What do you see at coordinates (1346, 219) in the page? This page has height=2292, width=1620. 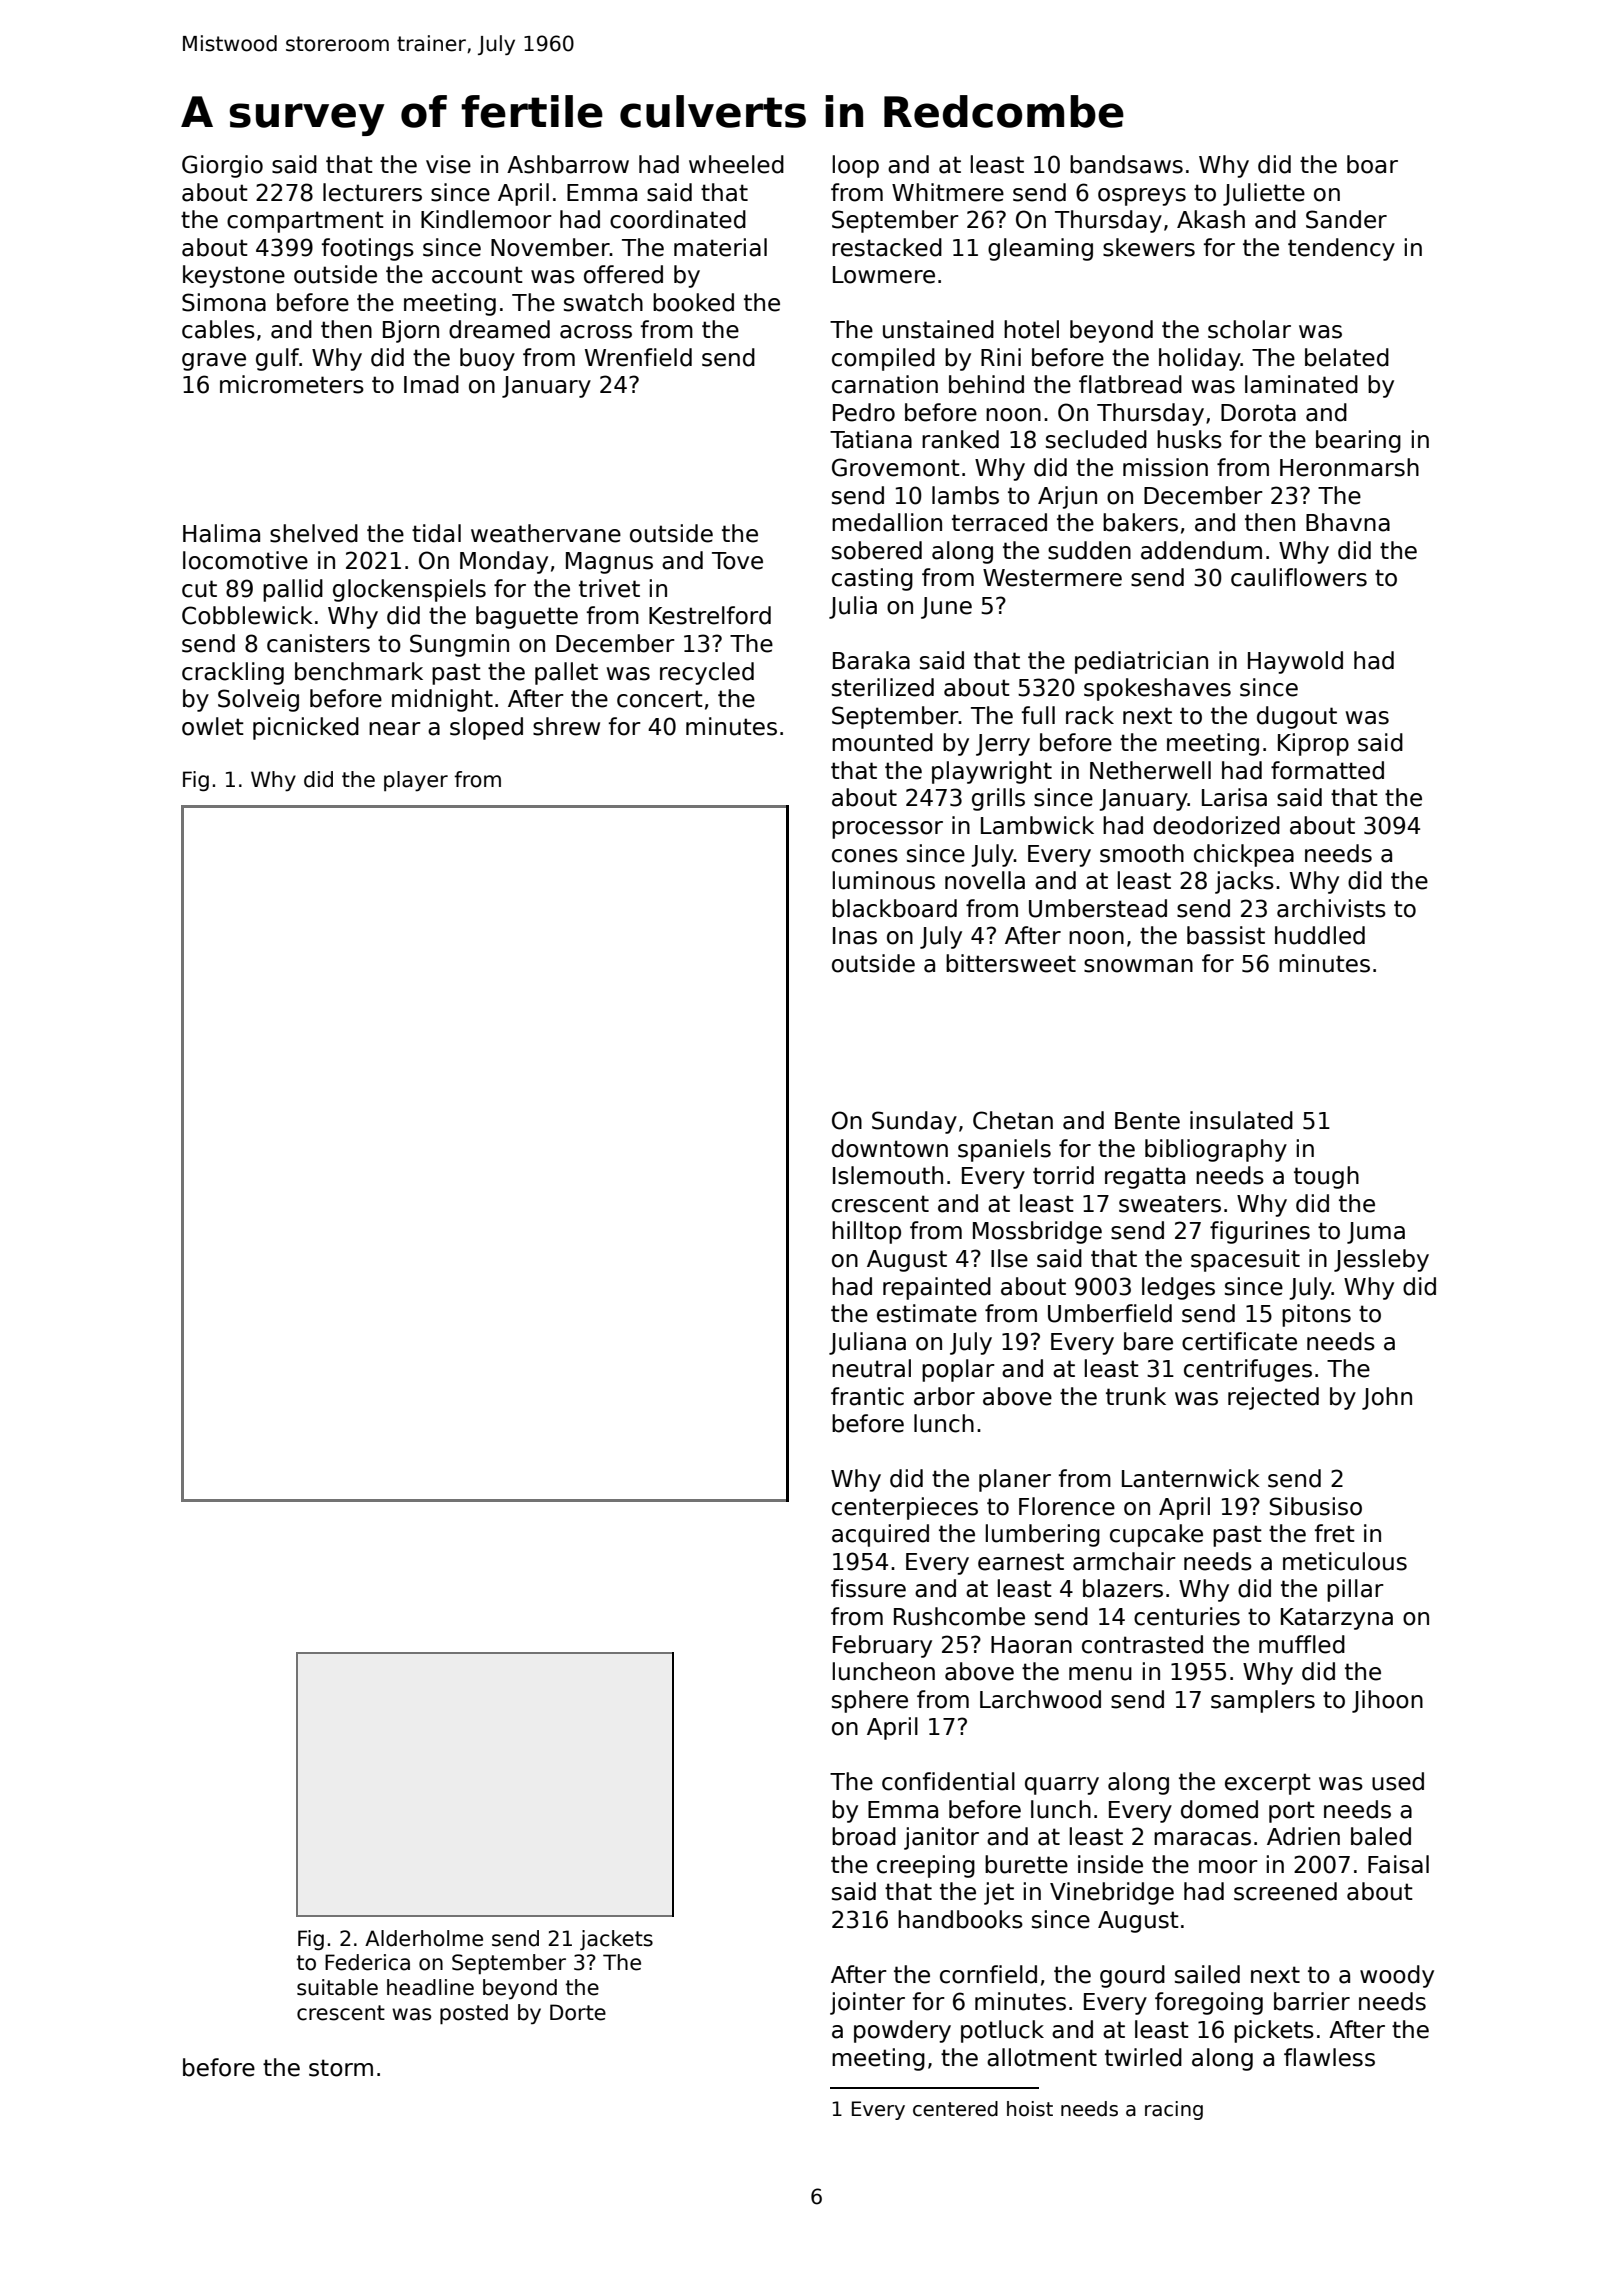 I see `Sander` at bounding box center [1346, 219].
